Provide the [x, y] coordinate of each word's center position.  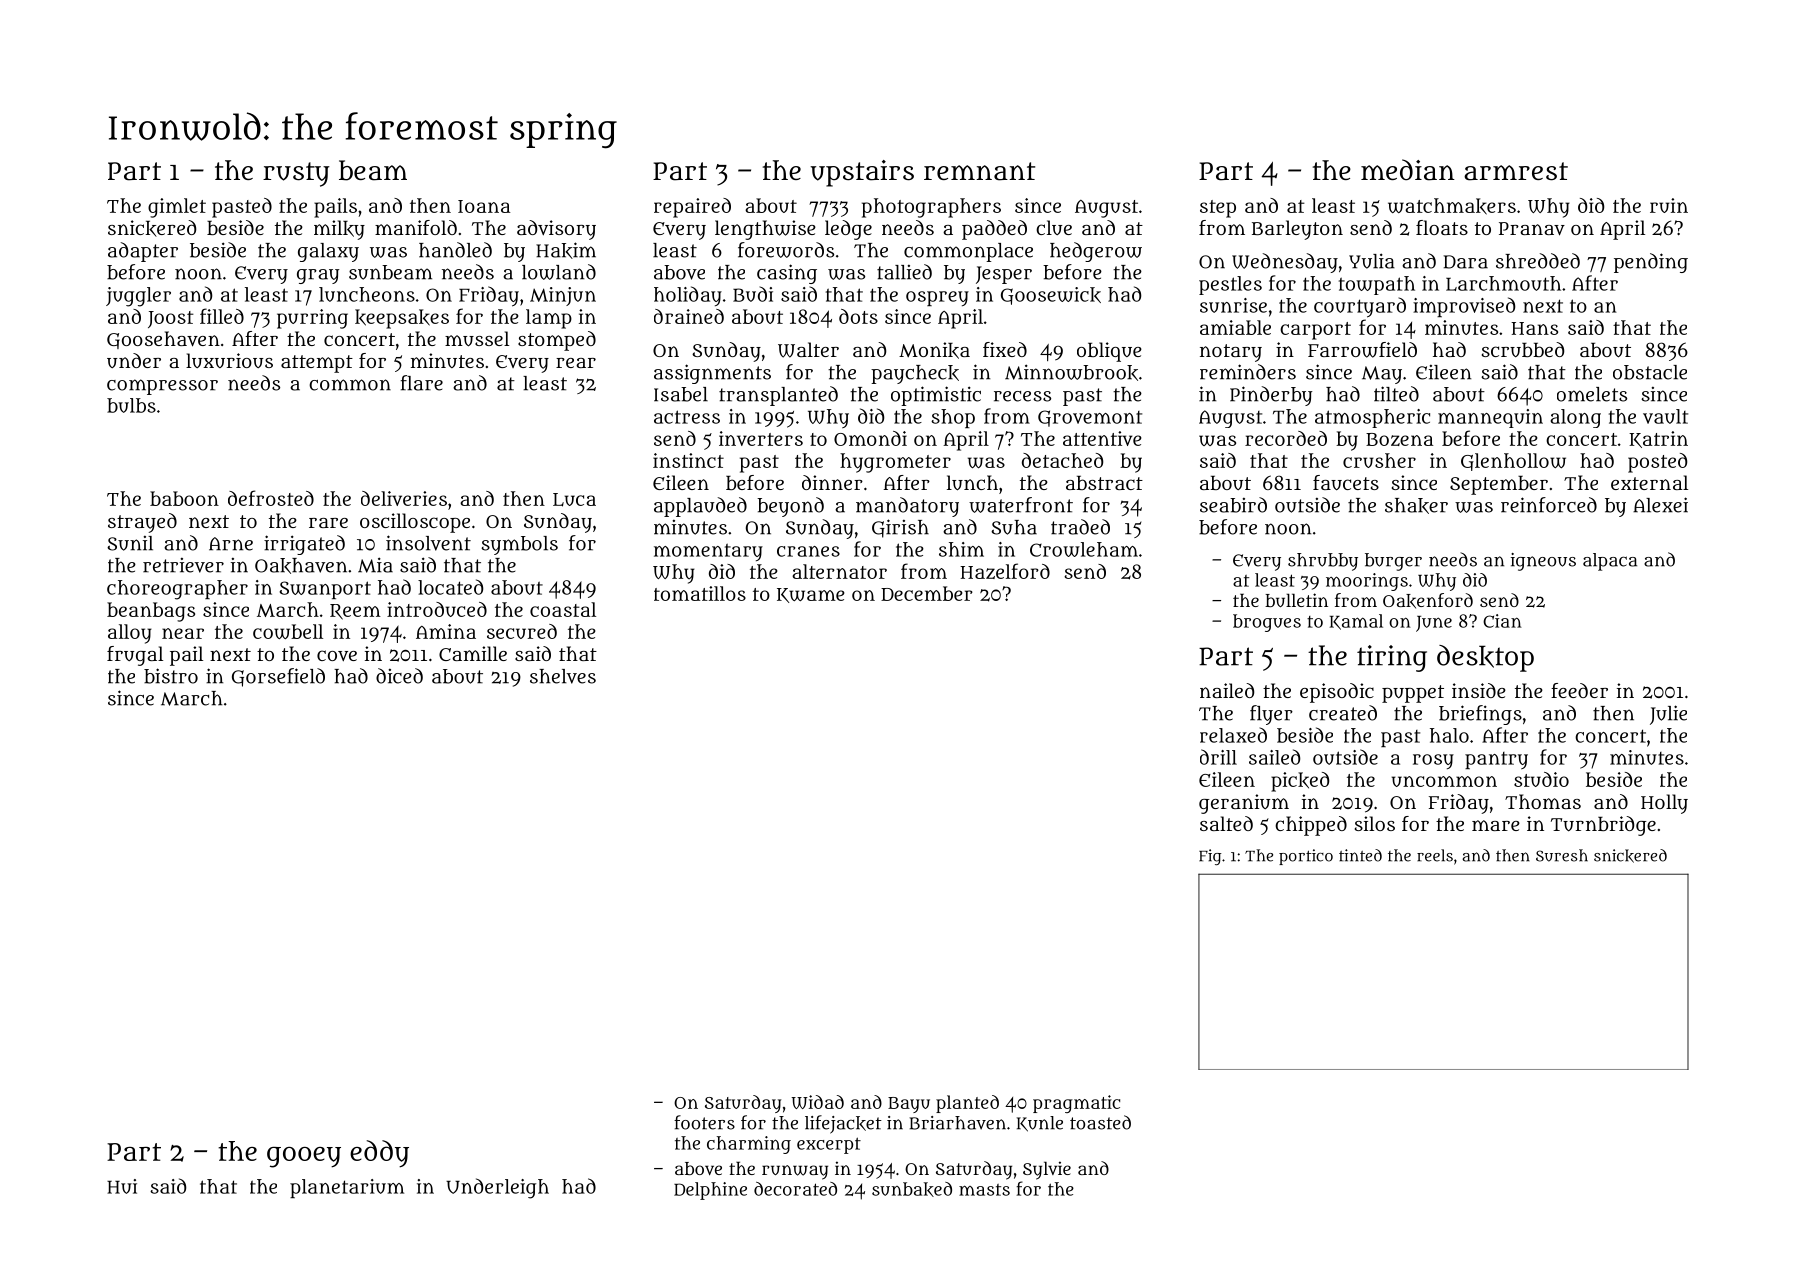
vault [1665, 416]
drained [689, 316]
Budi [753, 294]
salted [1226, 823]
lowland [559, 272]
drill [1218, 757]
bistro [171, 676]
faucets [1346, 483]
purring [312, 319]
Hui [122, 1186]
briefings [1480, 715]
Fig [1210, 857]
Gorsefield [278, 677]
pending [1651, 263]
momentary [708, 552]
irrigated [304, 545]
